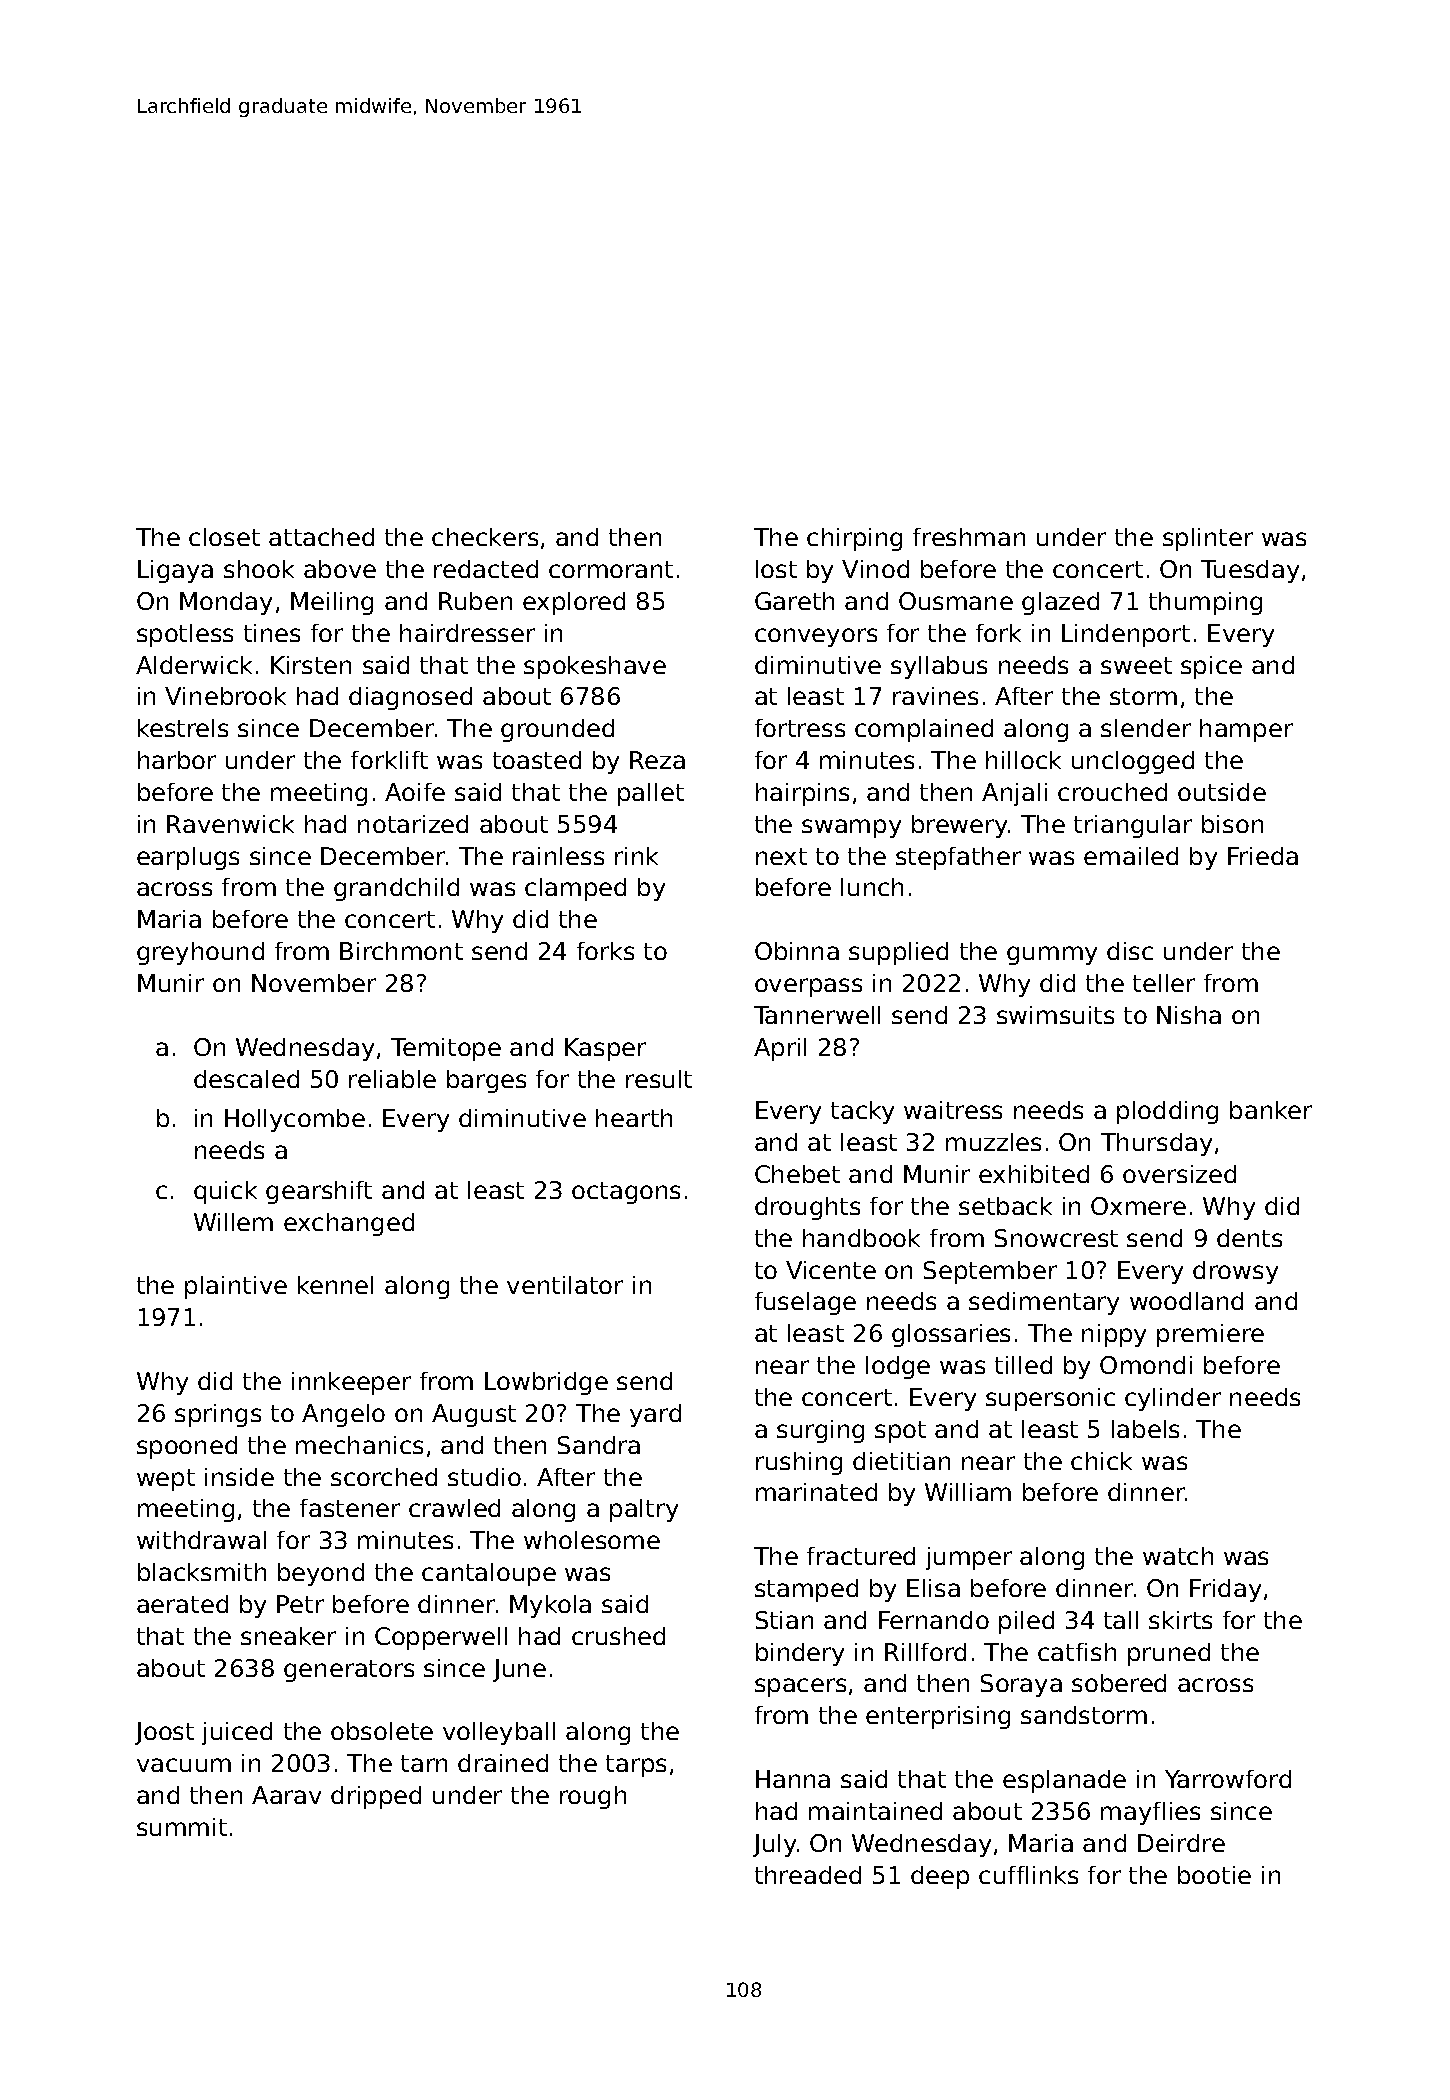 The height and width of the screenshot is (2100, 1450). I want to click on harbor, so click(177, 760).
